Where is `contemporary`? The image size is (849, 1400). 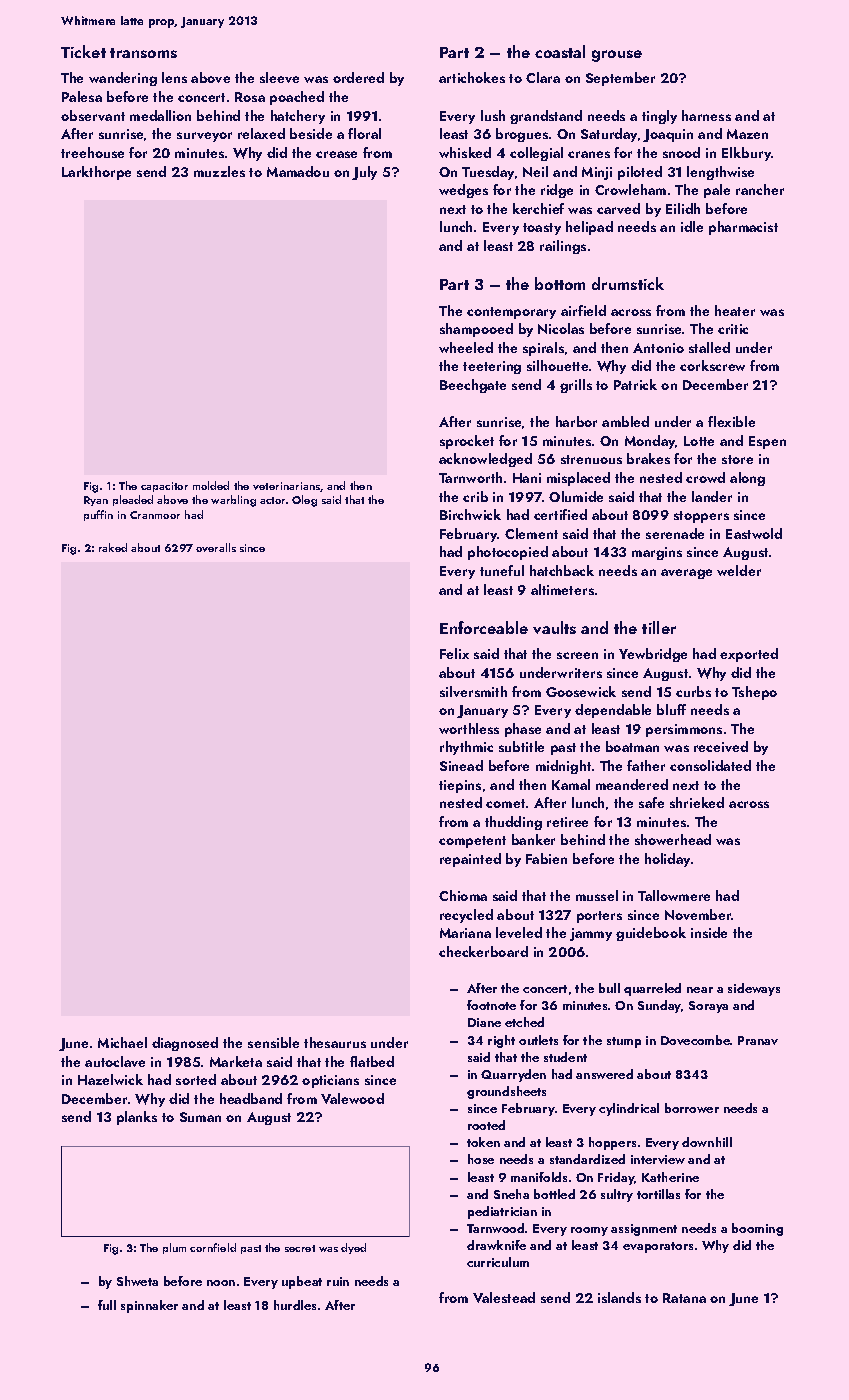 contemporary is located at coordinates (511, 313).
